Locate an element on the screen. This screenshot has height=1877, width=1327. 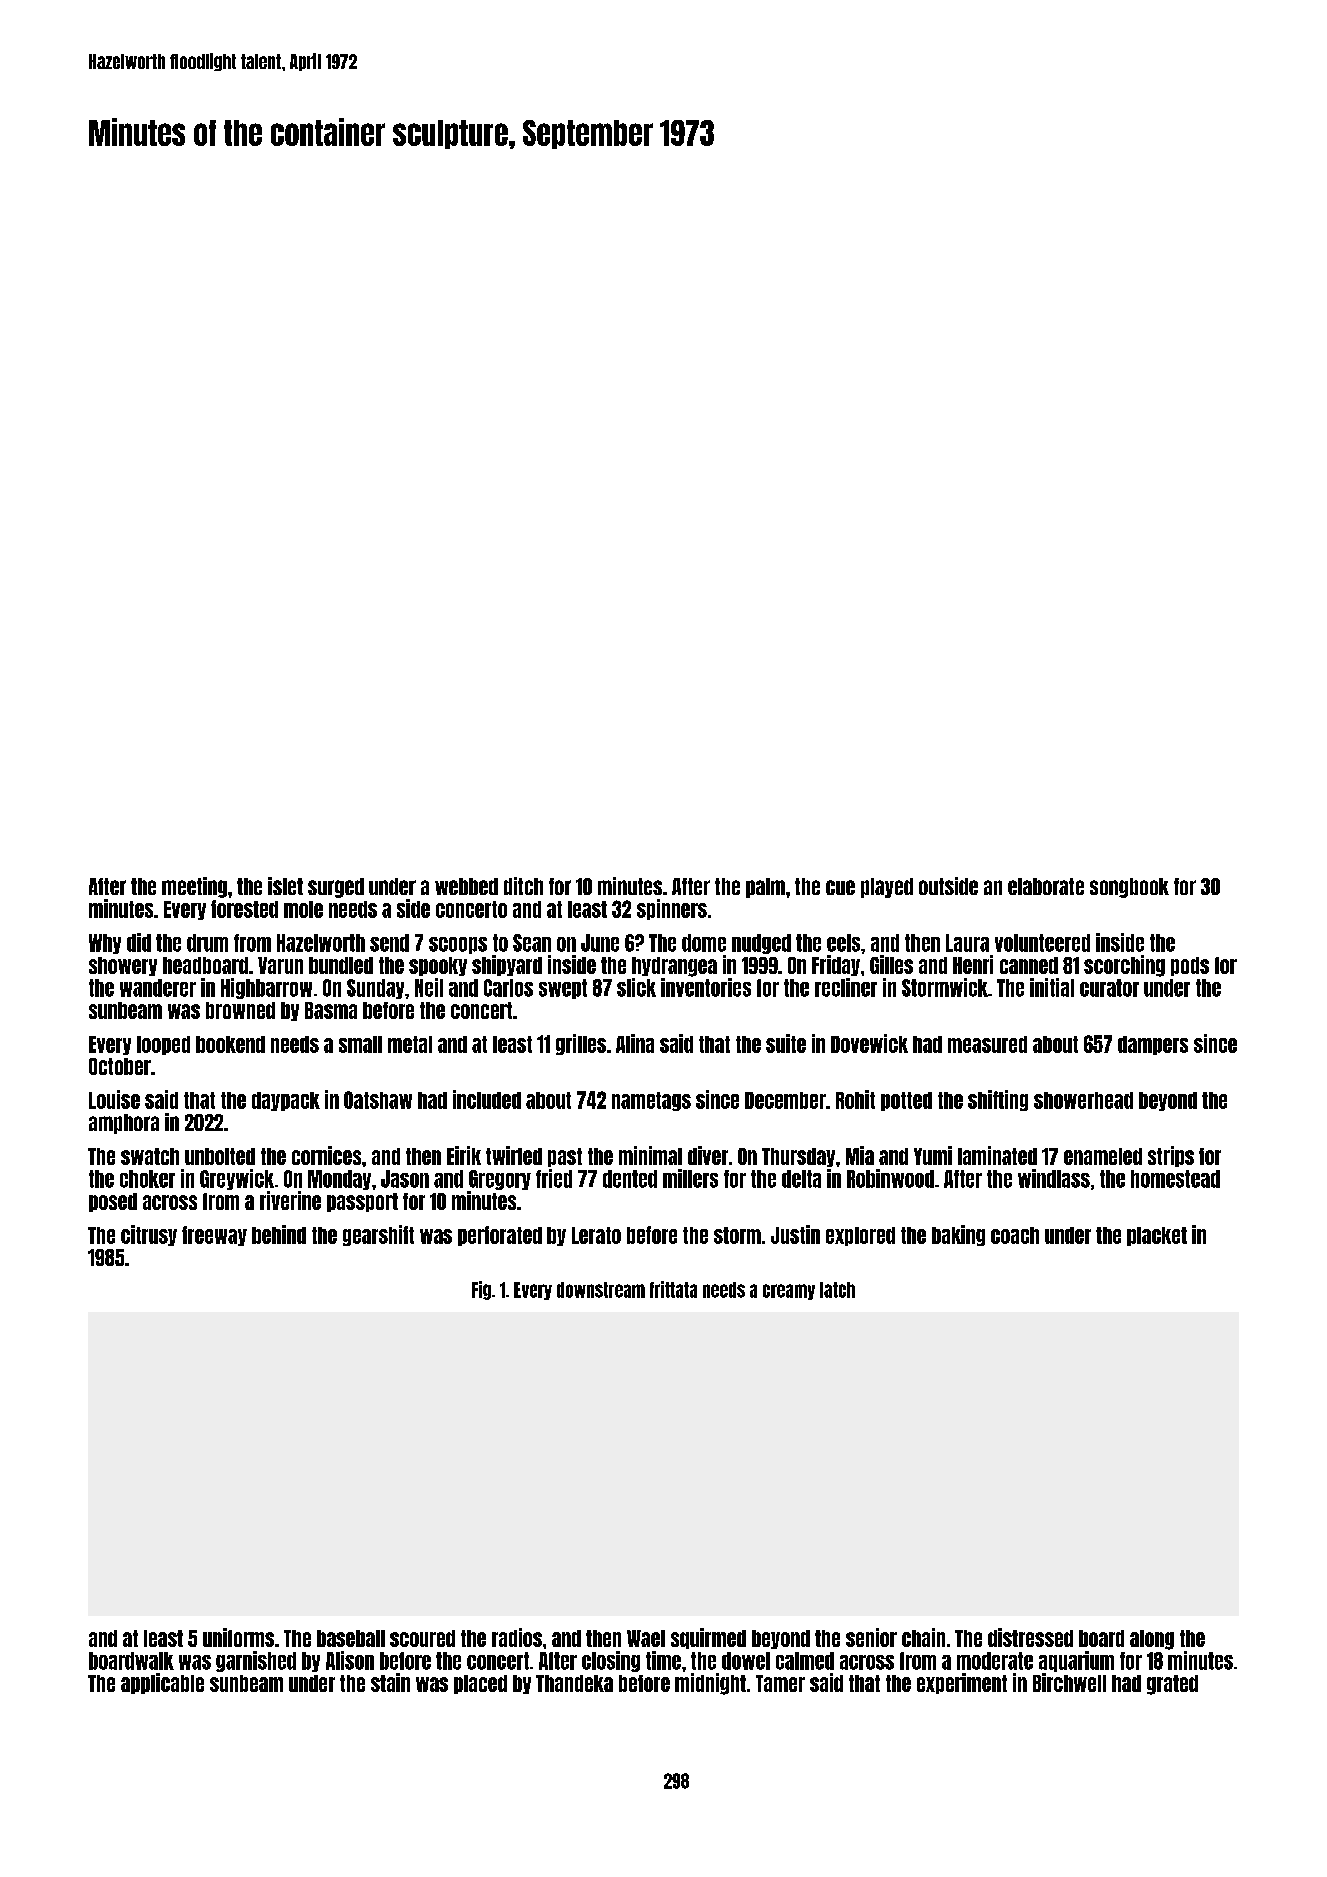
measured is located at coordinates (987, 1044).
